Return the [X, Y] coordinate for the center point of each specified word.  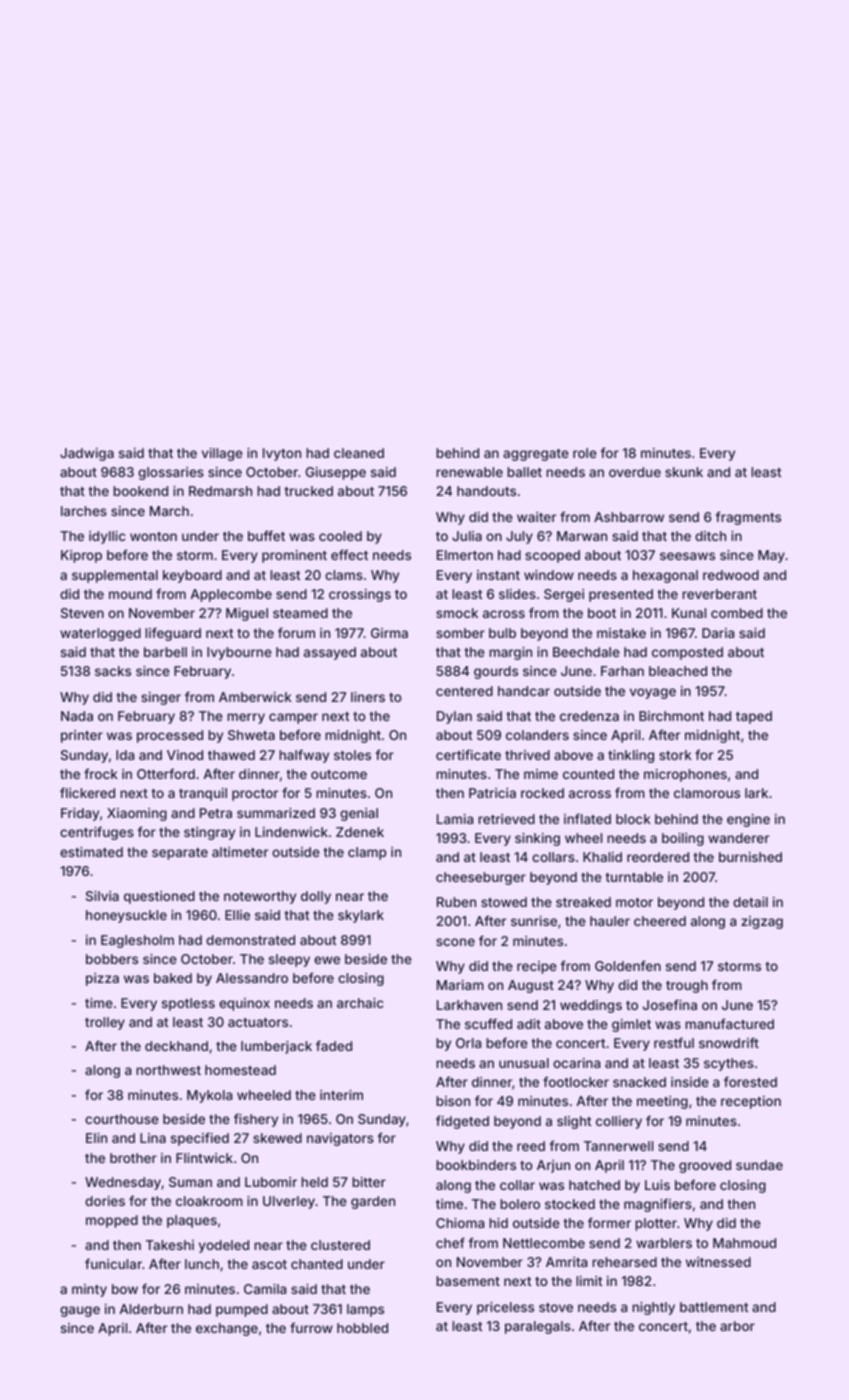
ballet [524, 472]
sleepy [289, 960]
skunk [684, 472]
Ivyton [282, 454]
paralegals [538, 1327]
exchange [227, 1329]
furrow [311, 1327]
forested [750, 1081]
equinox [244, 1004]
